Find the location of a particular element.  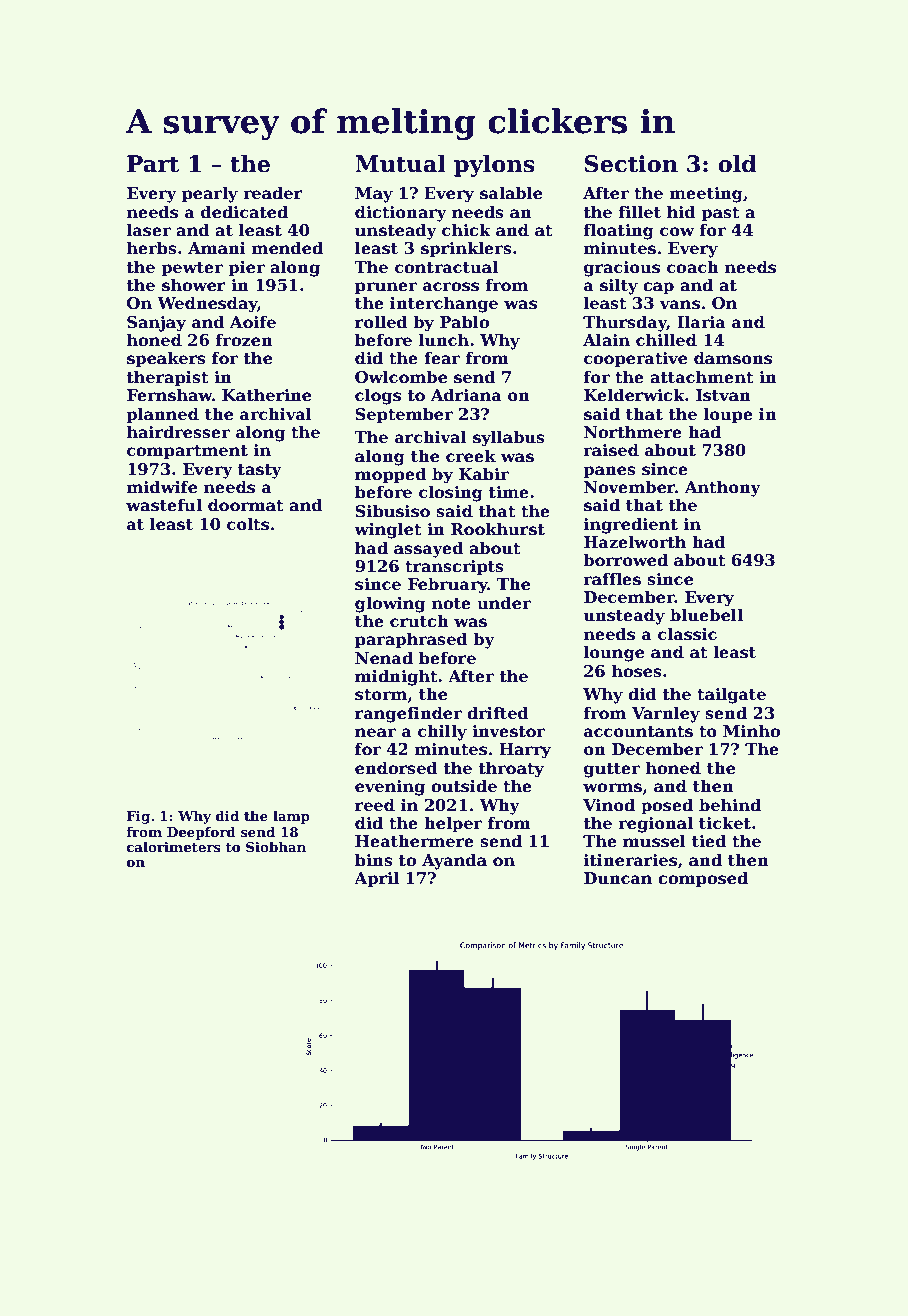

interchange is located at coordinates (444, 304).
